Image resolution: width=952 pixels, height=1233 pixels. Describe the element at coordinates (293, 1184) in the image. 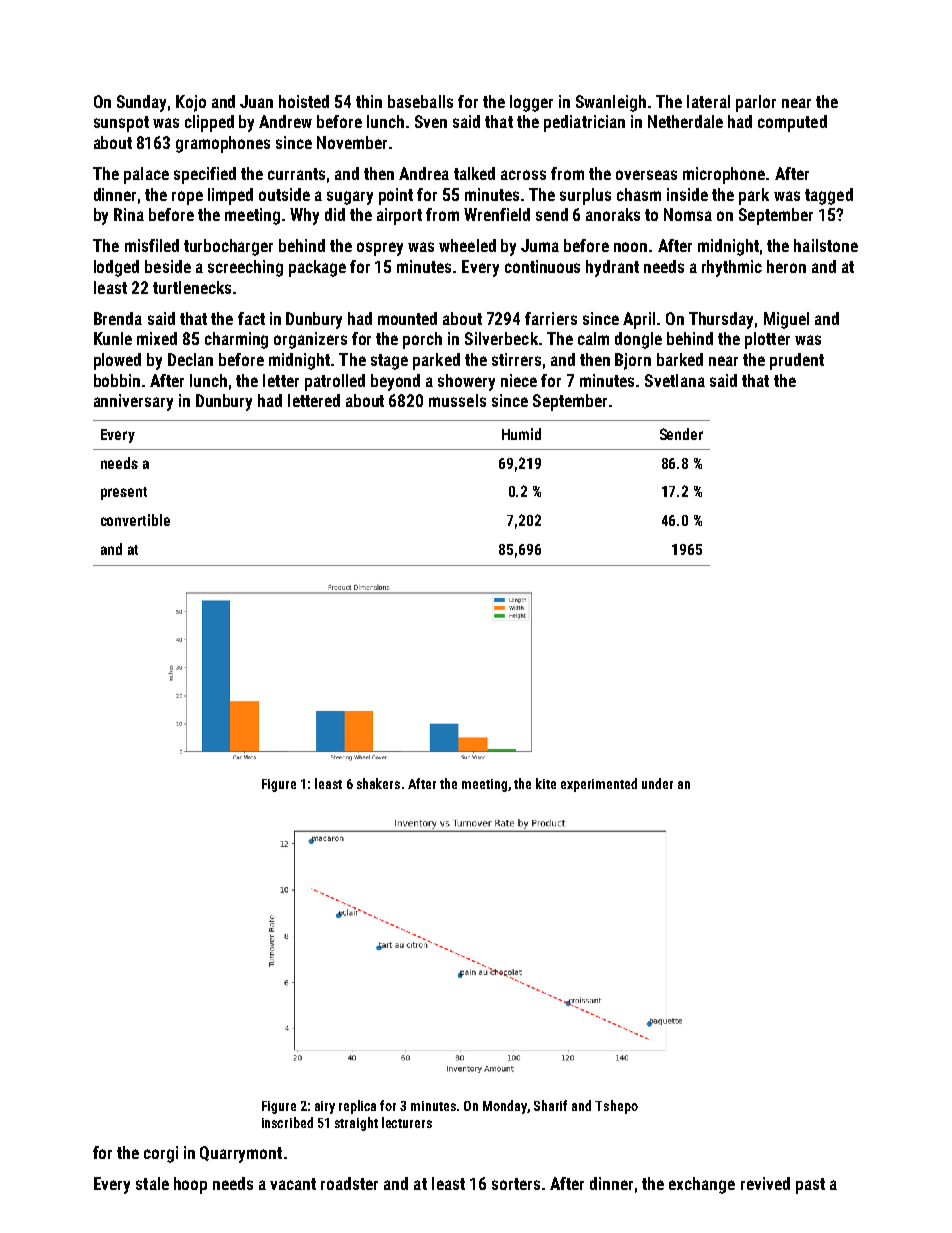

I see `vacant` at that location.
